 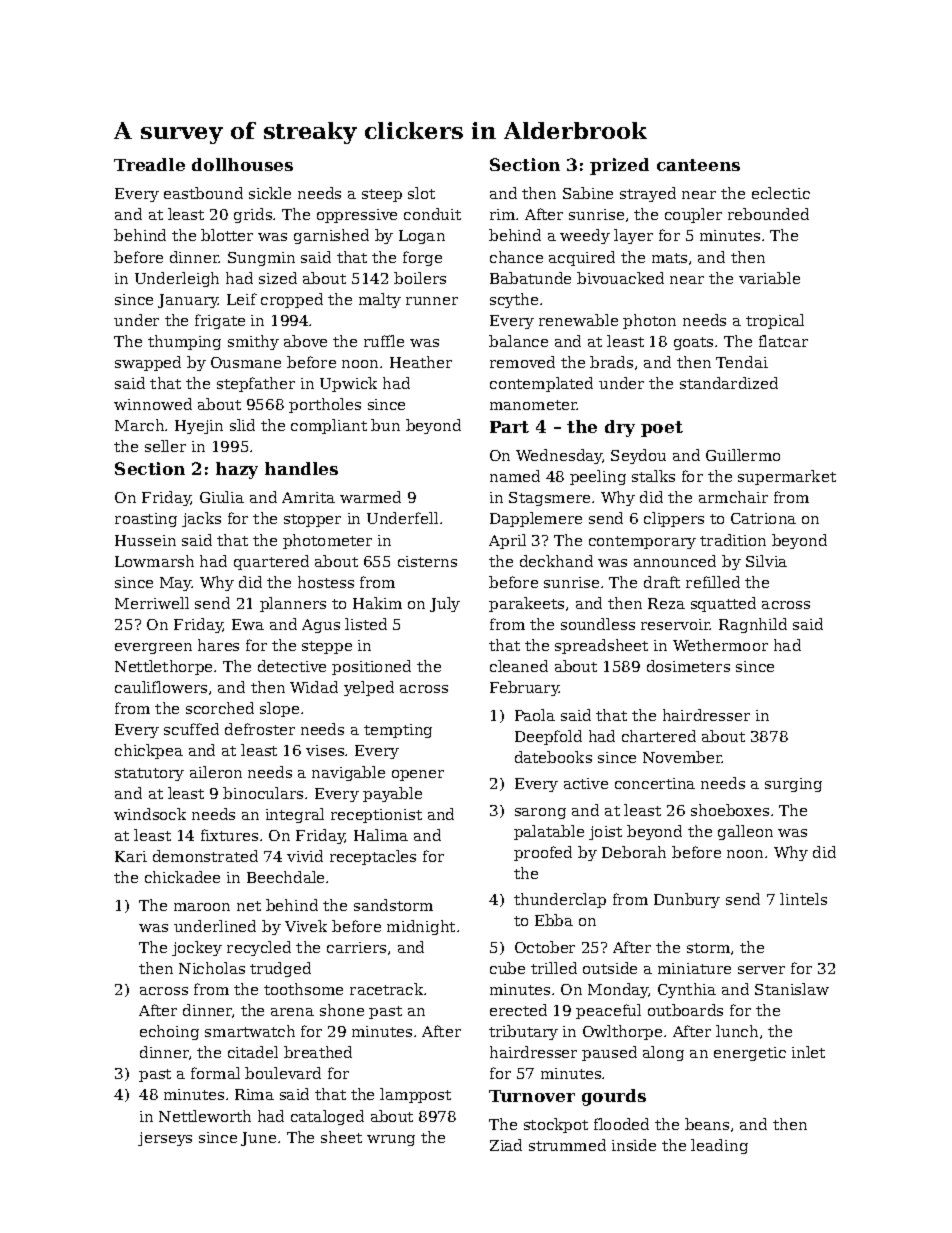 I want to click on steep, so click(x=382, y=195).
